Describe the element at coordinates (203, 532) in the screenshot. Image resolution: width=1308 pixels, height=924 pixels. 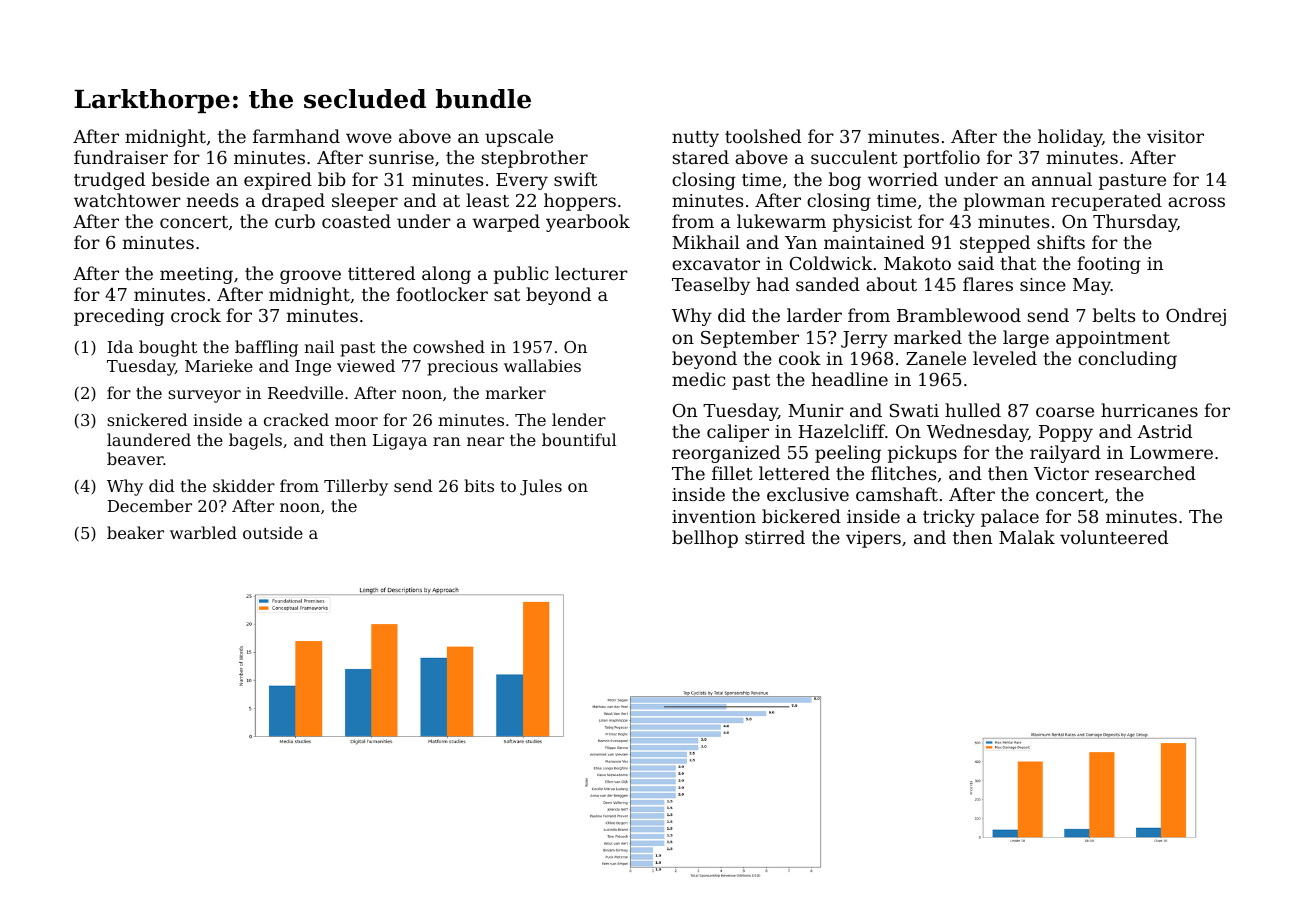
I see `warbled` at that location.
